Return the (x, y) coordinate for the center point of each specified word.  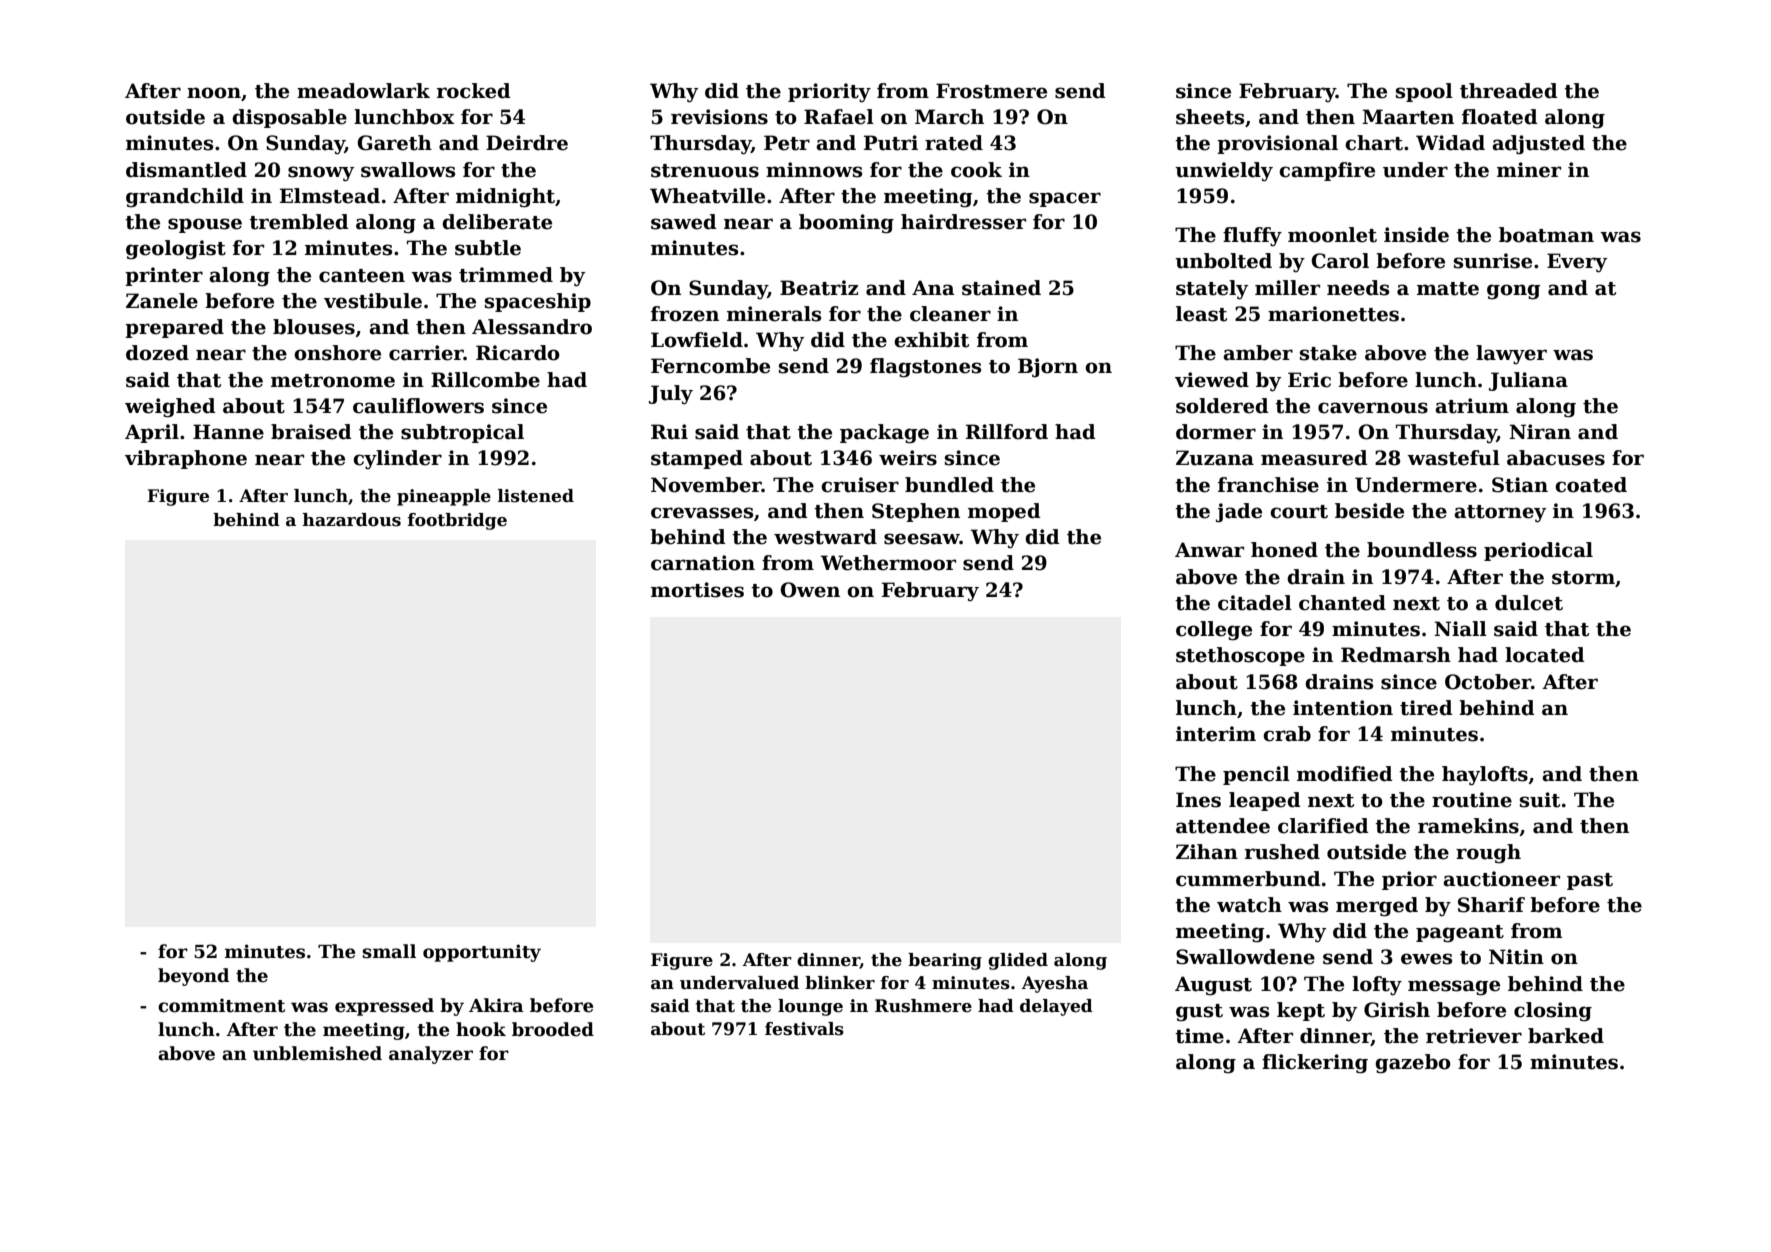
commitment (221, 1005)
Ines (1198, 800)
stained (1001, 288)
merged (1377, 907)
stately (1212, 290)
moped (1004, 512)
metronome (333, 381)
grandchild (185, 198)
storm (1583, 578)
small (389, 951)
